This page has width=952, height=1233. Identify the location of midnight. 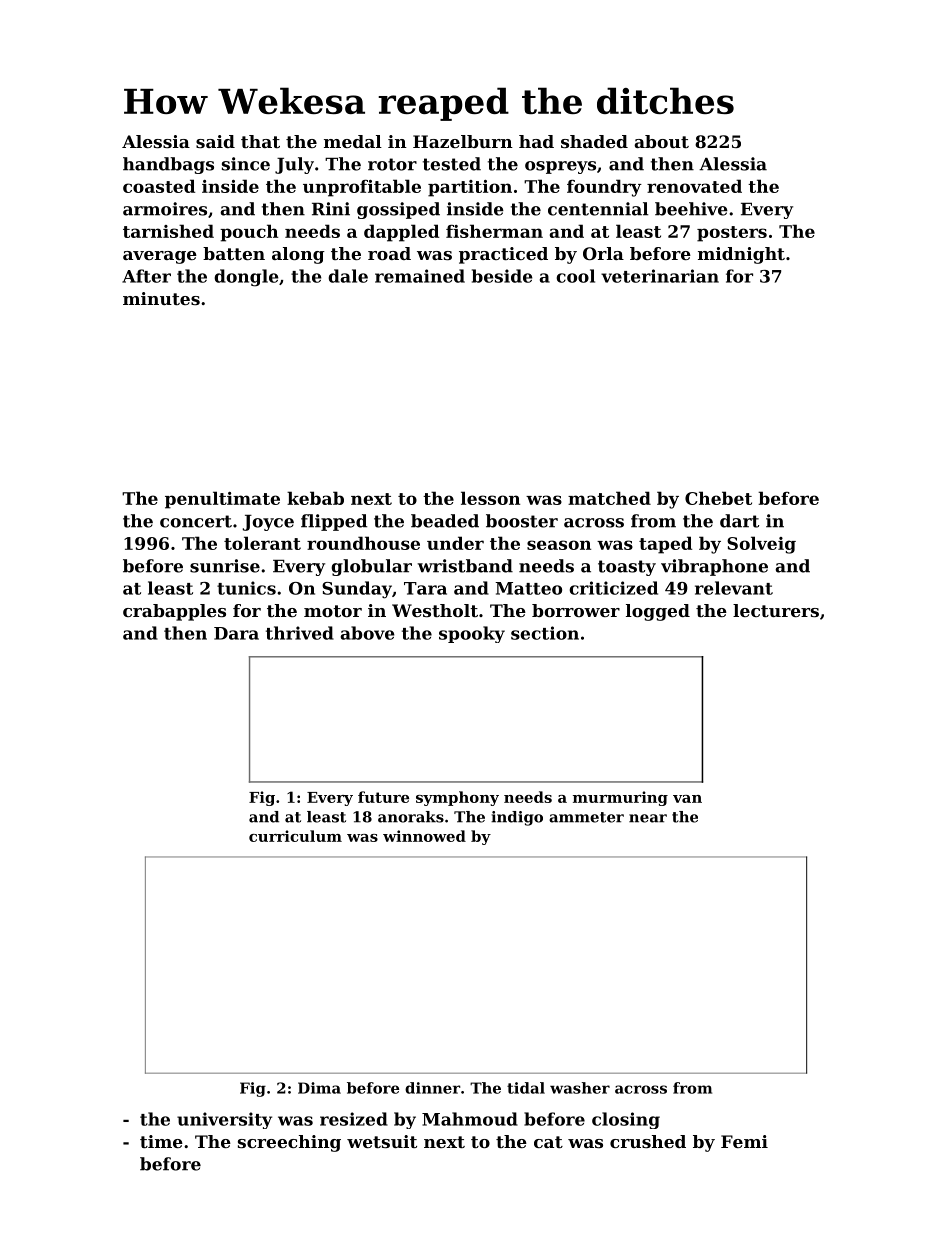
(741, 255).
